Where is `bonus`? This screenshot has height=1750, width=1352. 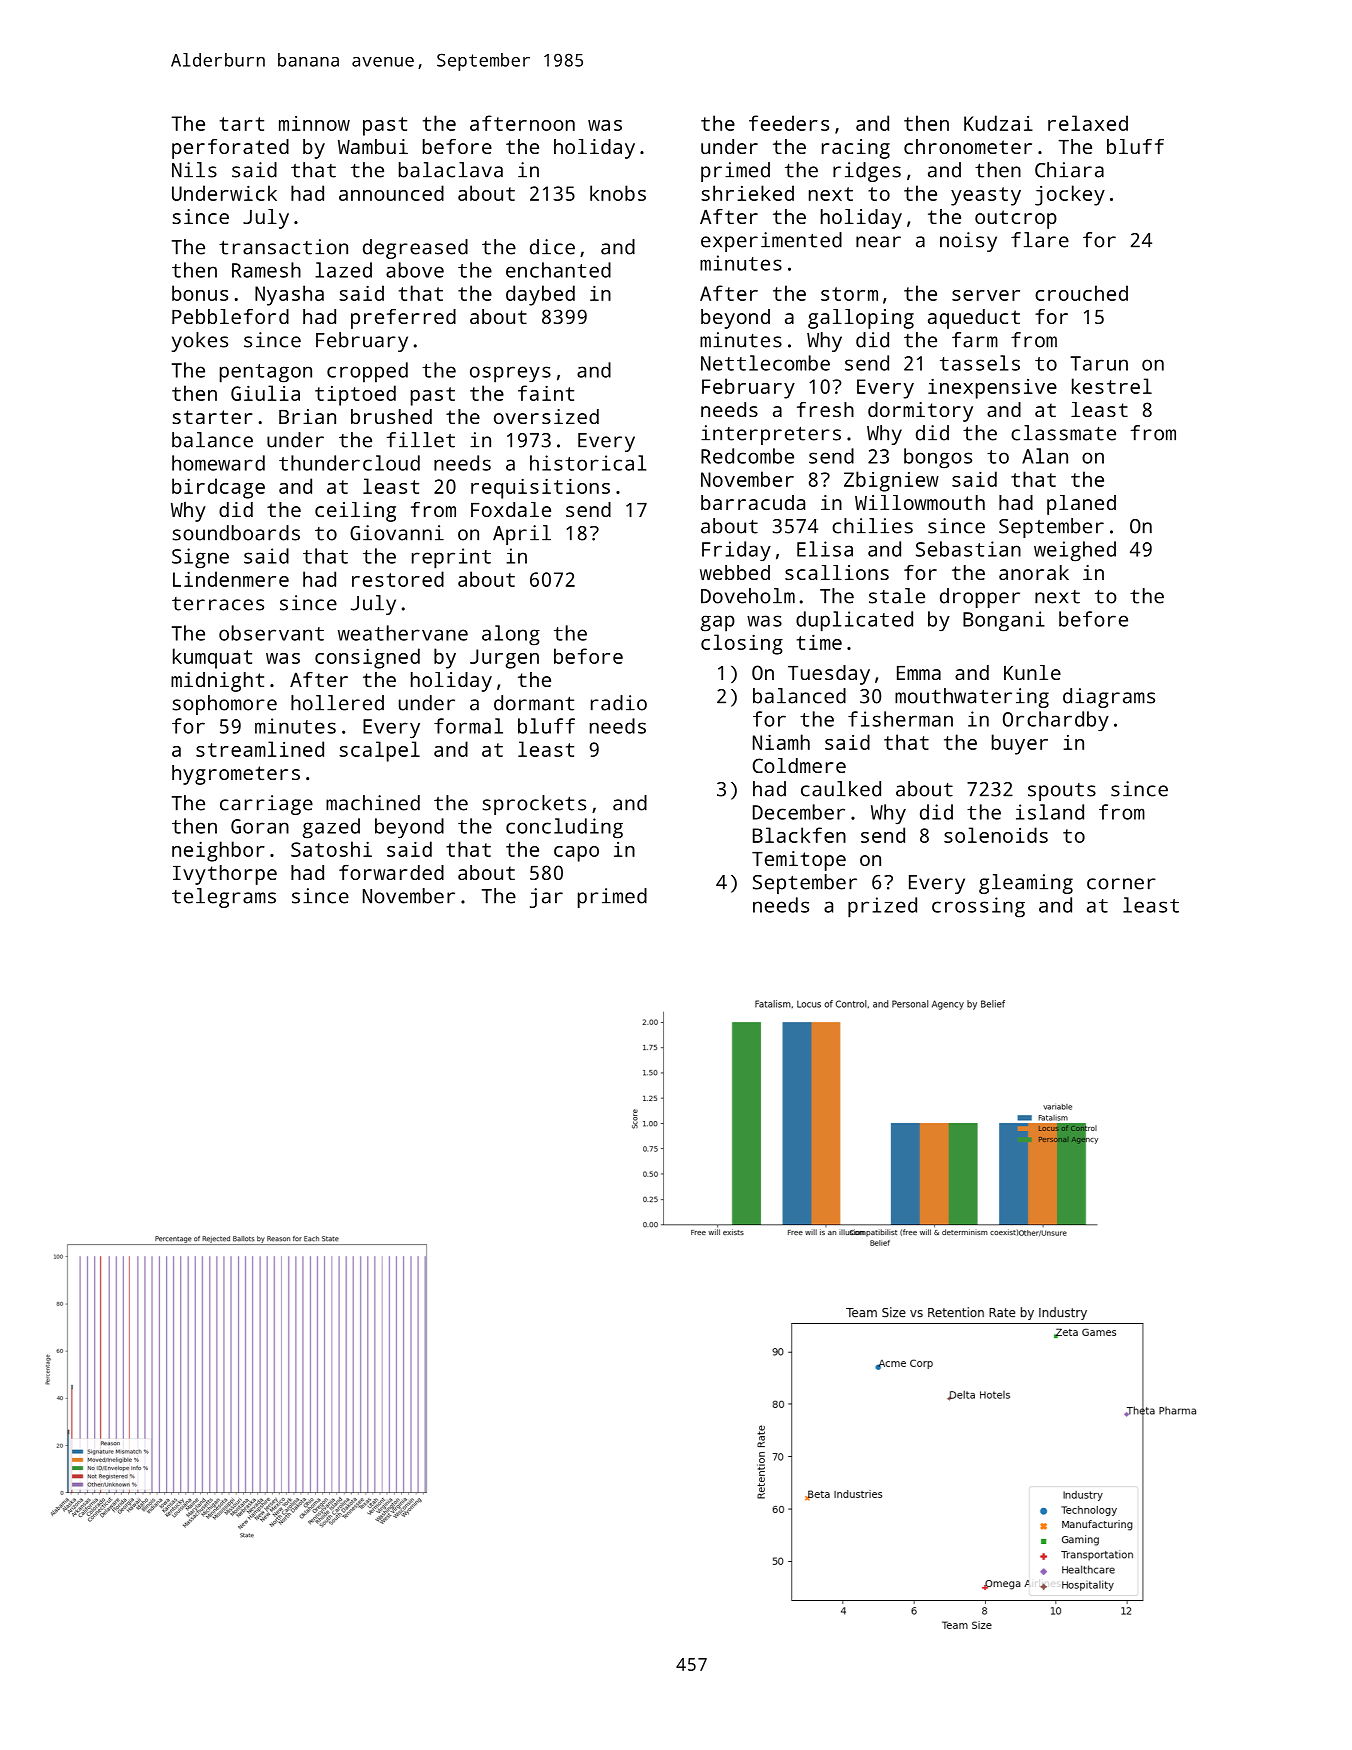 bonus is located at coordinates (200, 293).
